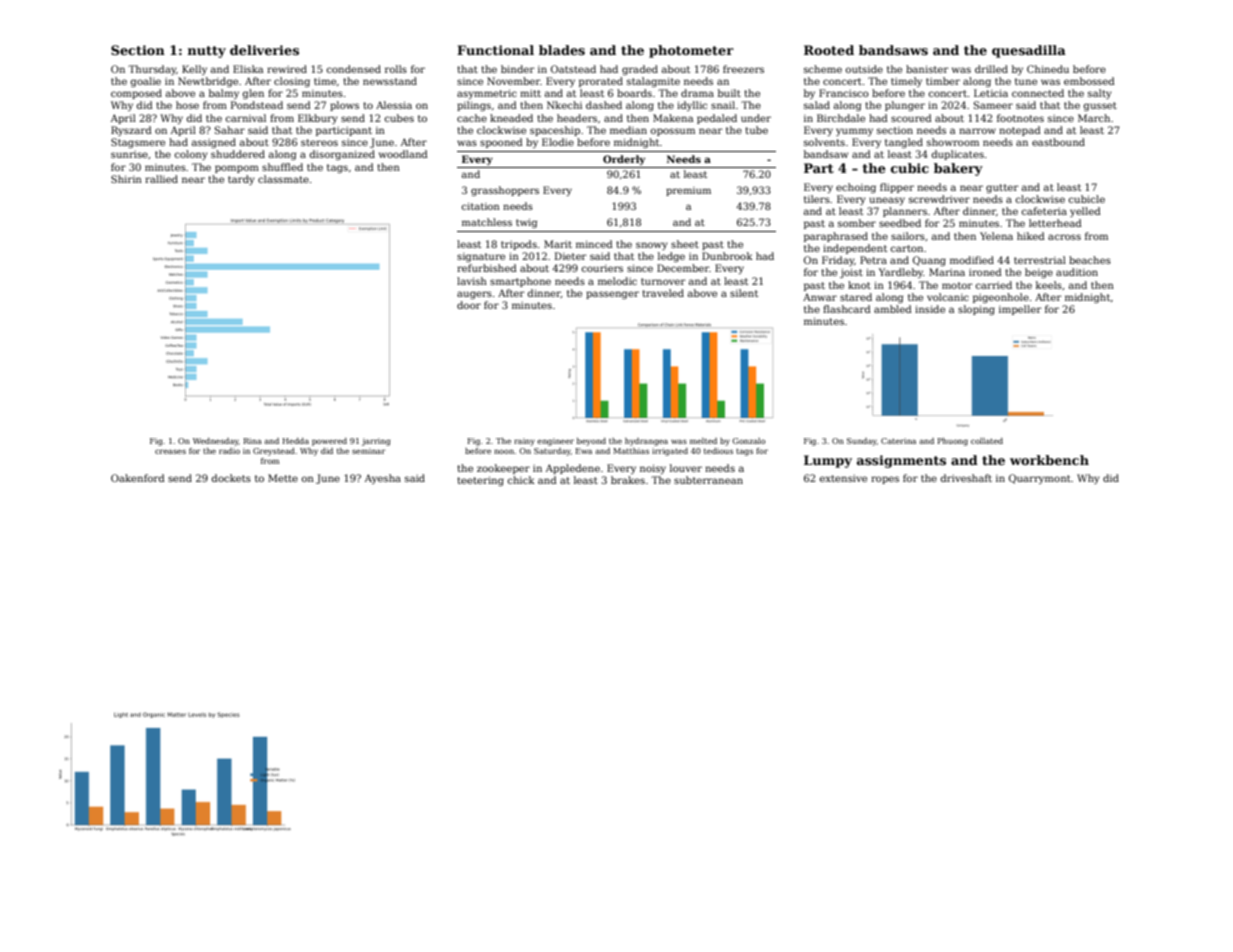 The height and width of the screenshot is (952, 1233). Describe the element at coordinates (376, 442) in the screenshot. I see `jarring` at that location.
